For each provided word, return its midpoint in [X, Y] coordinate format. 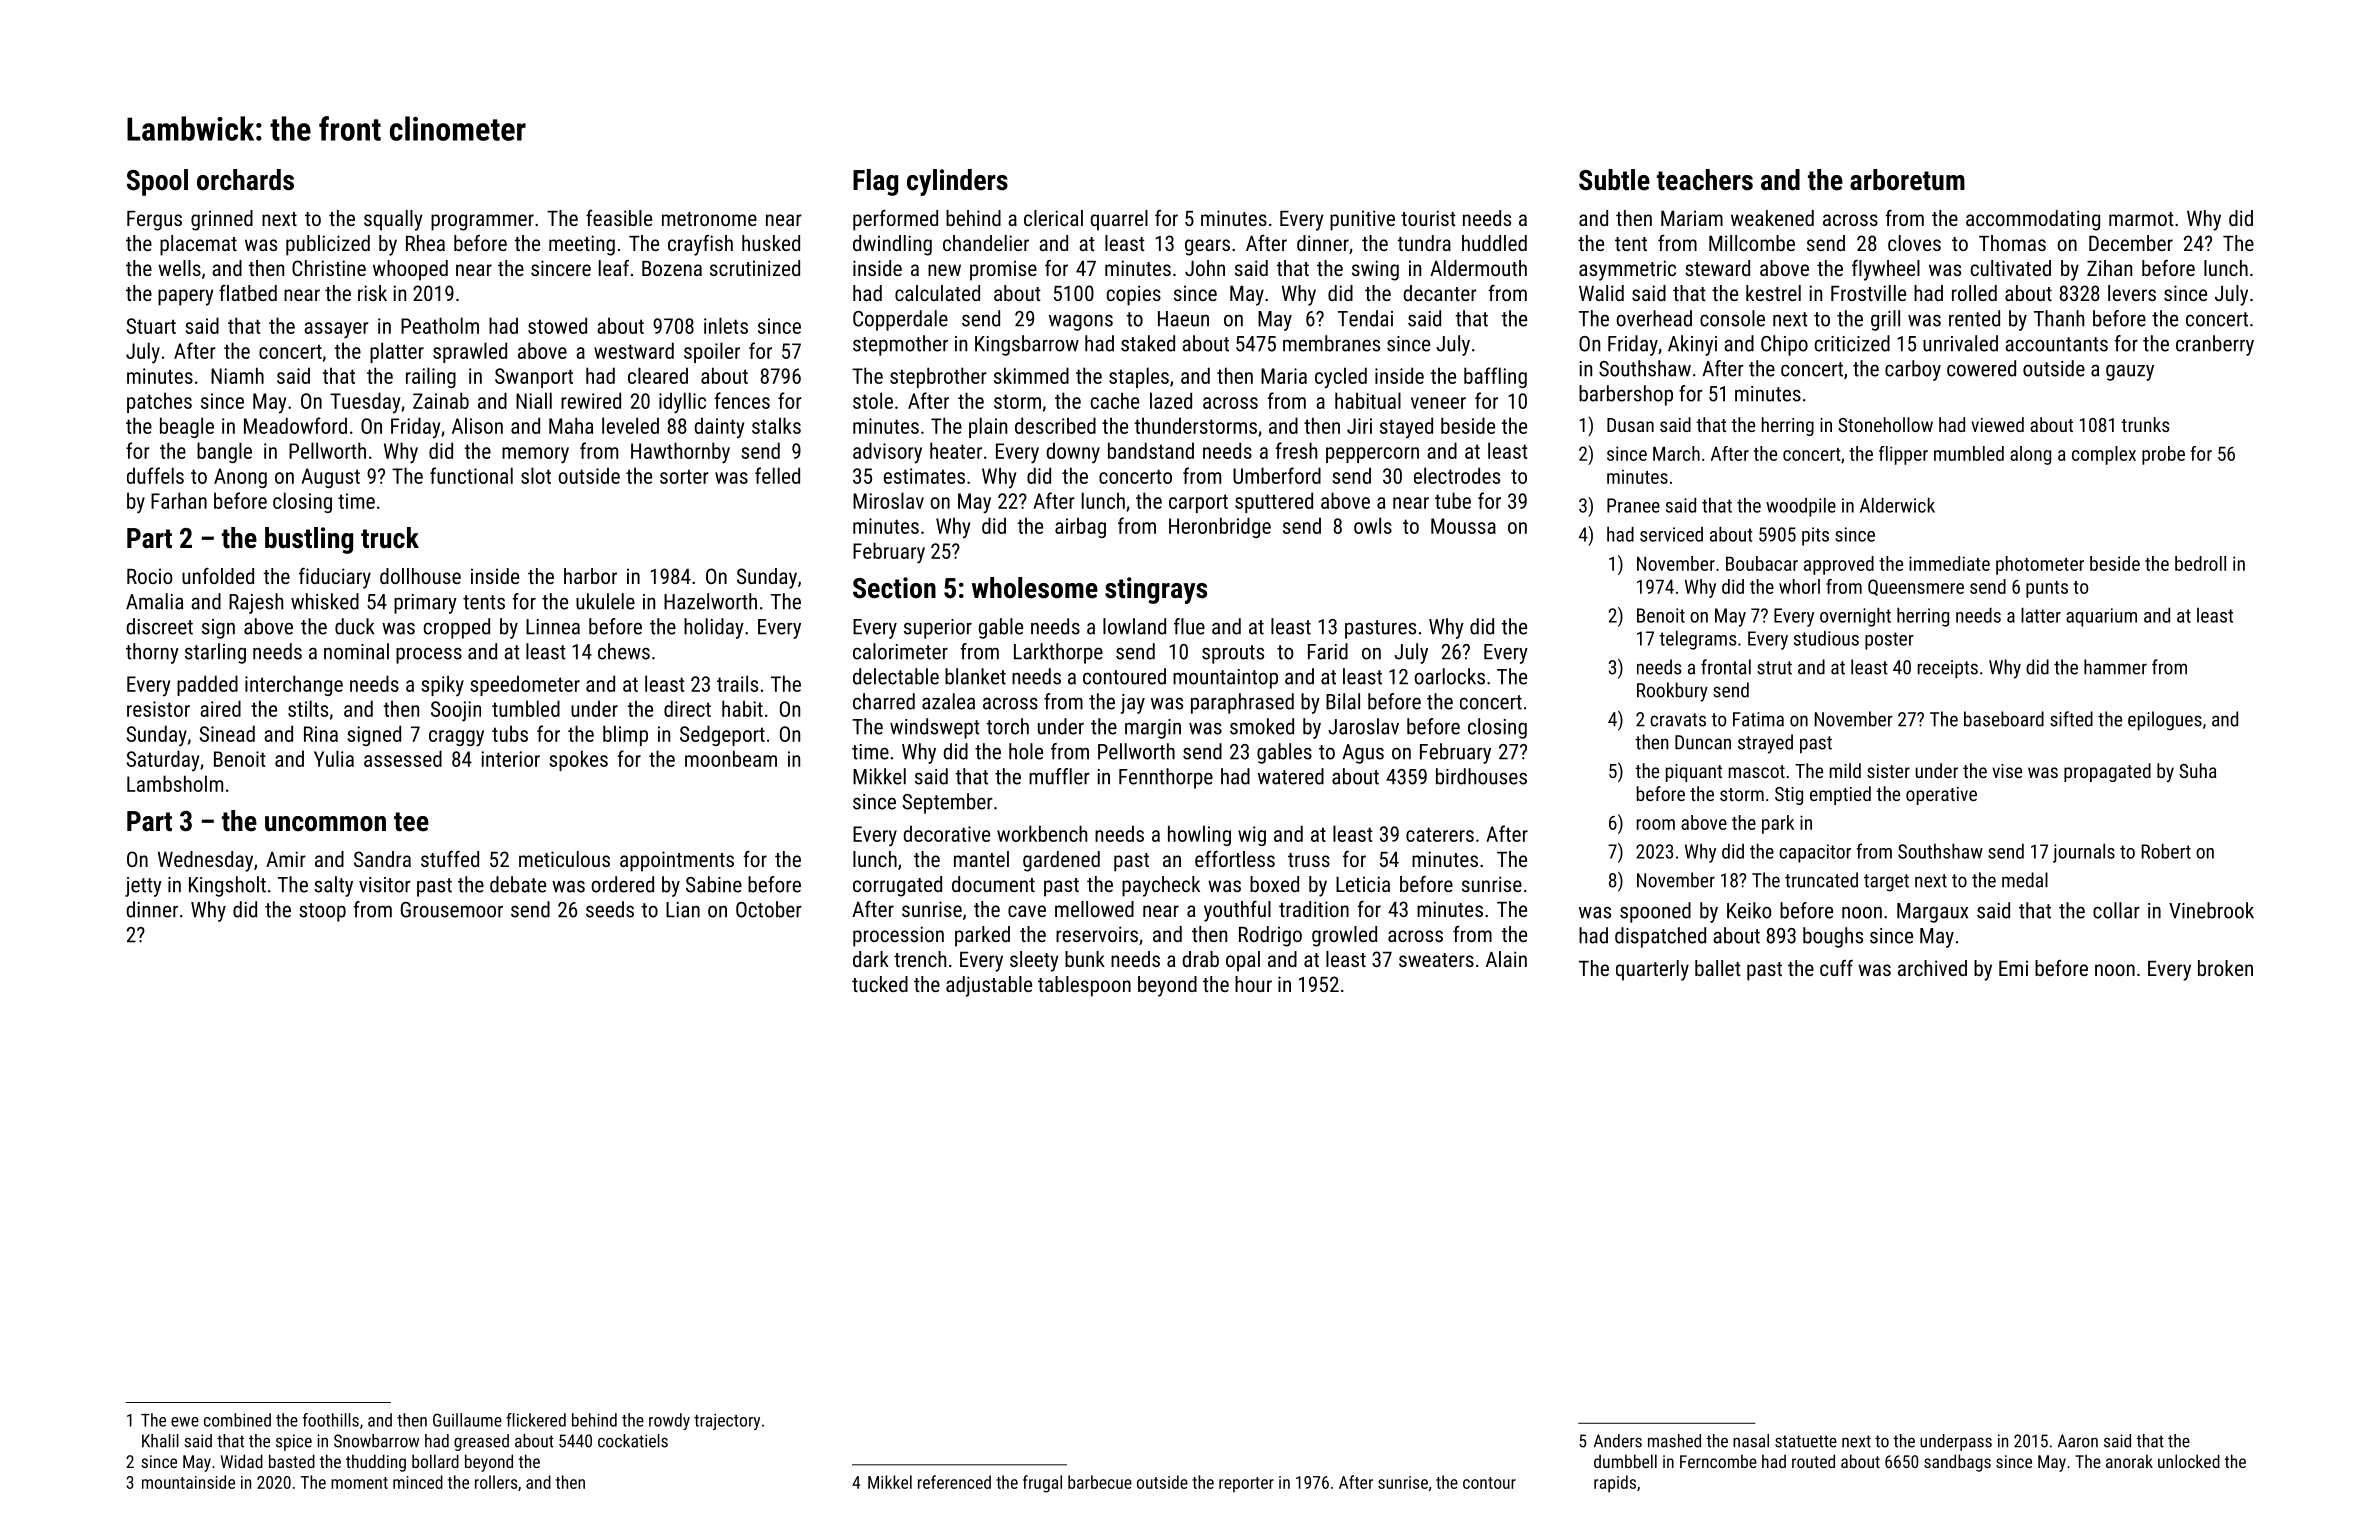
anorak [2129, 1461]
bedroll [2200, 563]
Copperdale [900, 320]
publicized [328, 245]
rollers [496, 1482]
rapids [1615, 1484]
